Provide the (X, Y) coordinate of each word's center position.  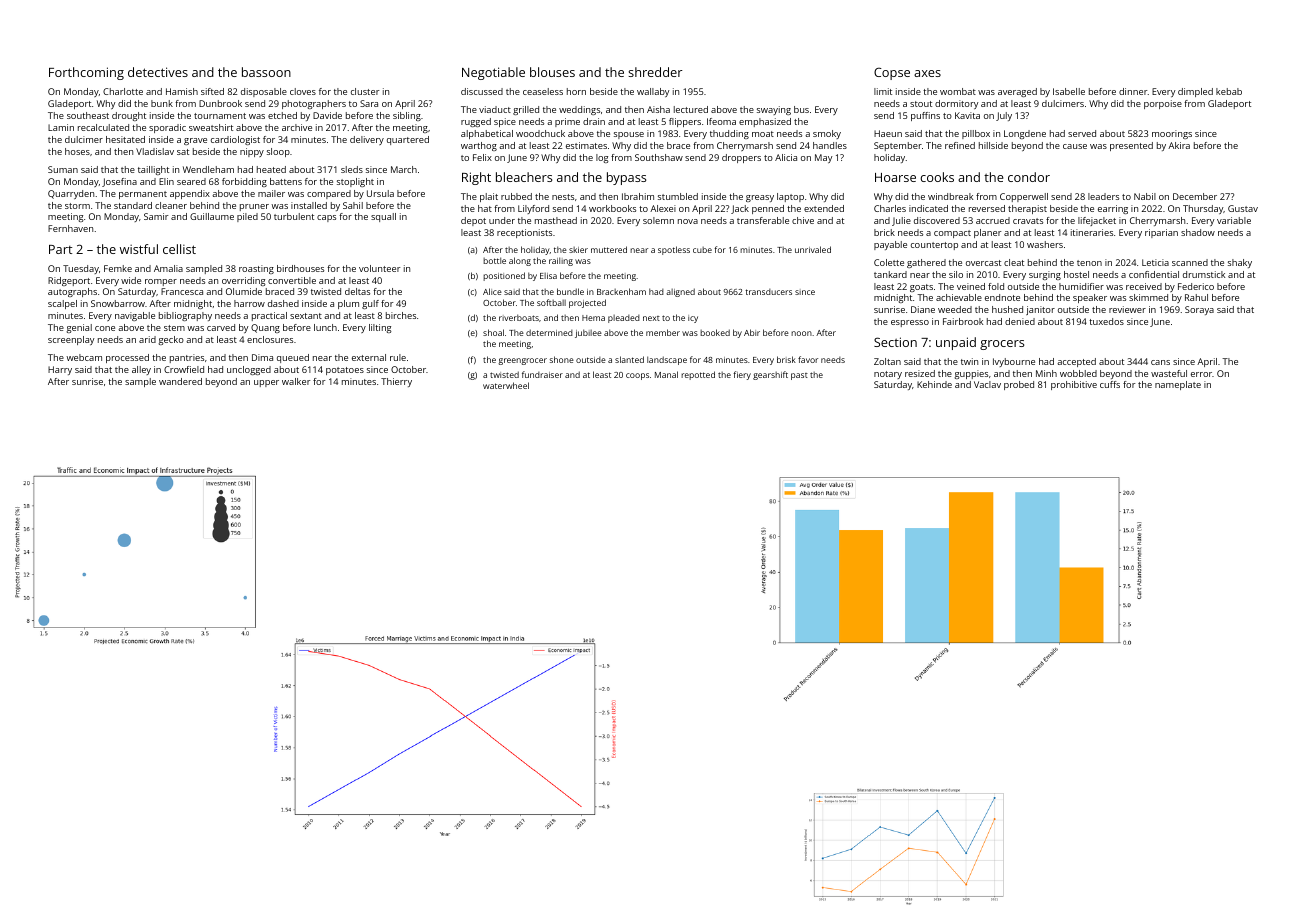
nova (688, 221)
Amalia (168, 268)
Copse (892, 73)
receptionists (524, 233)
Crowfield (184, 369)
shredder (655, 72)
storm (77, 206)
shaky (1240, 263)
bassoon (266, 72)
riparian (1161, 233)
